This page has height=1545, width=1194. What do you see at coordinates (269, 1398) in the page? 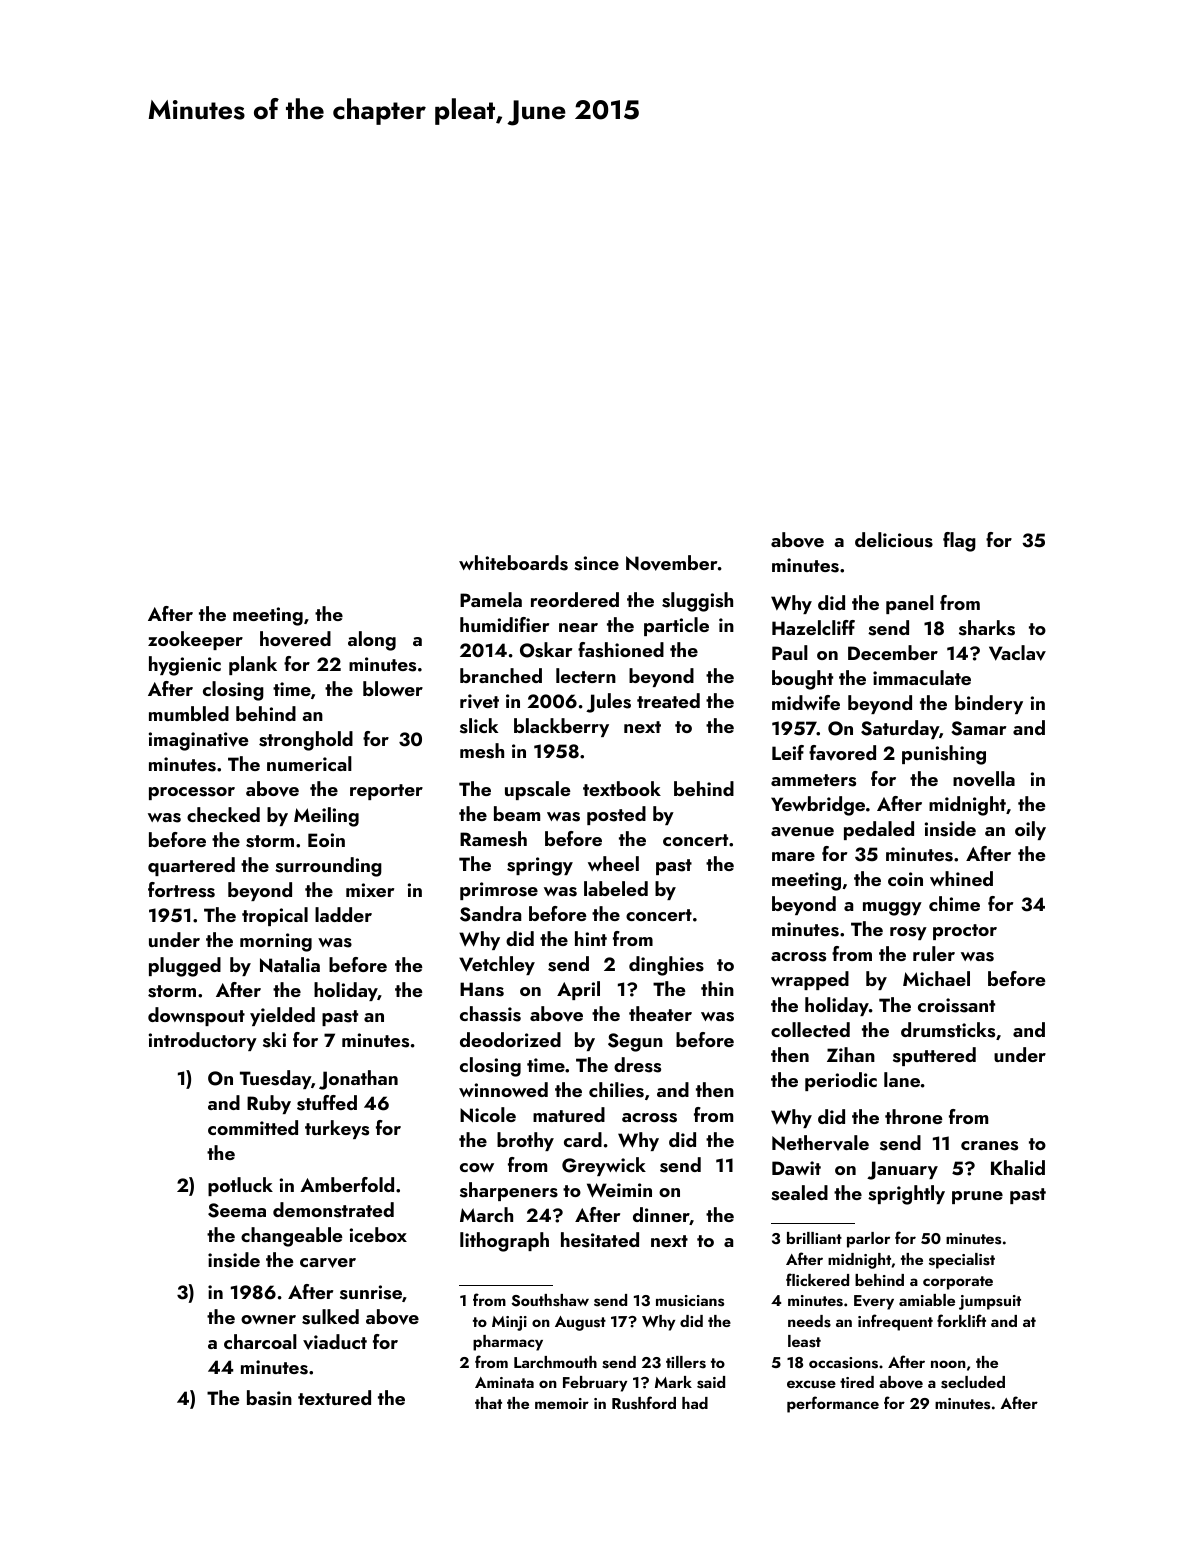
I see `basin` at bounding box center [269, 1398].
